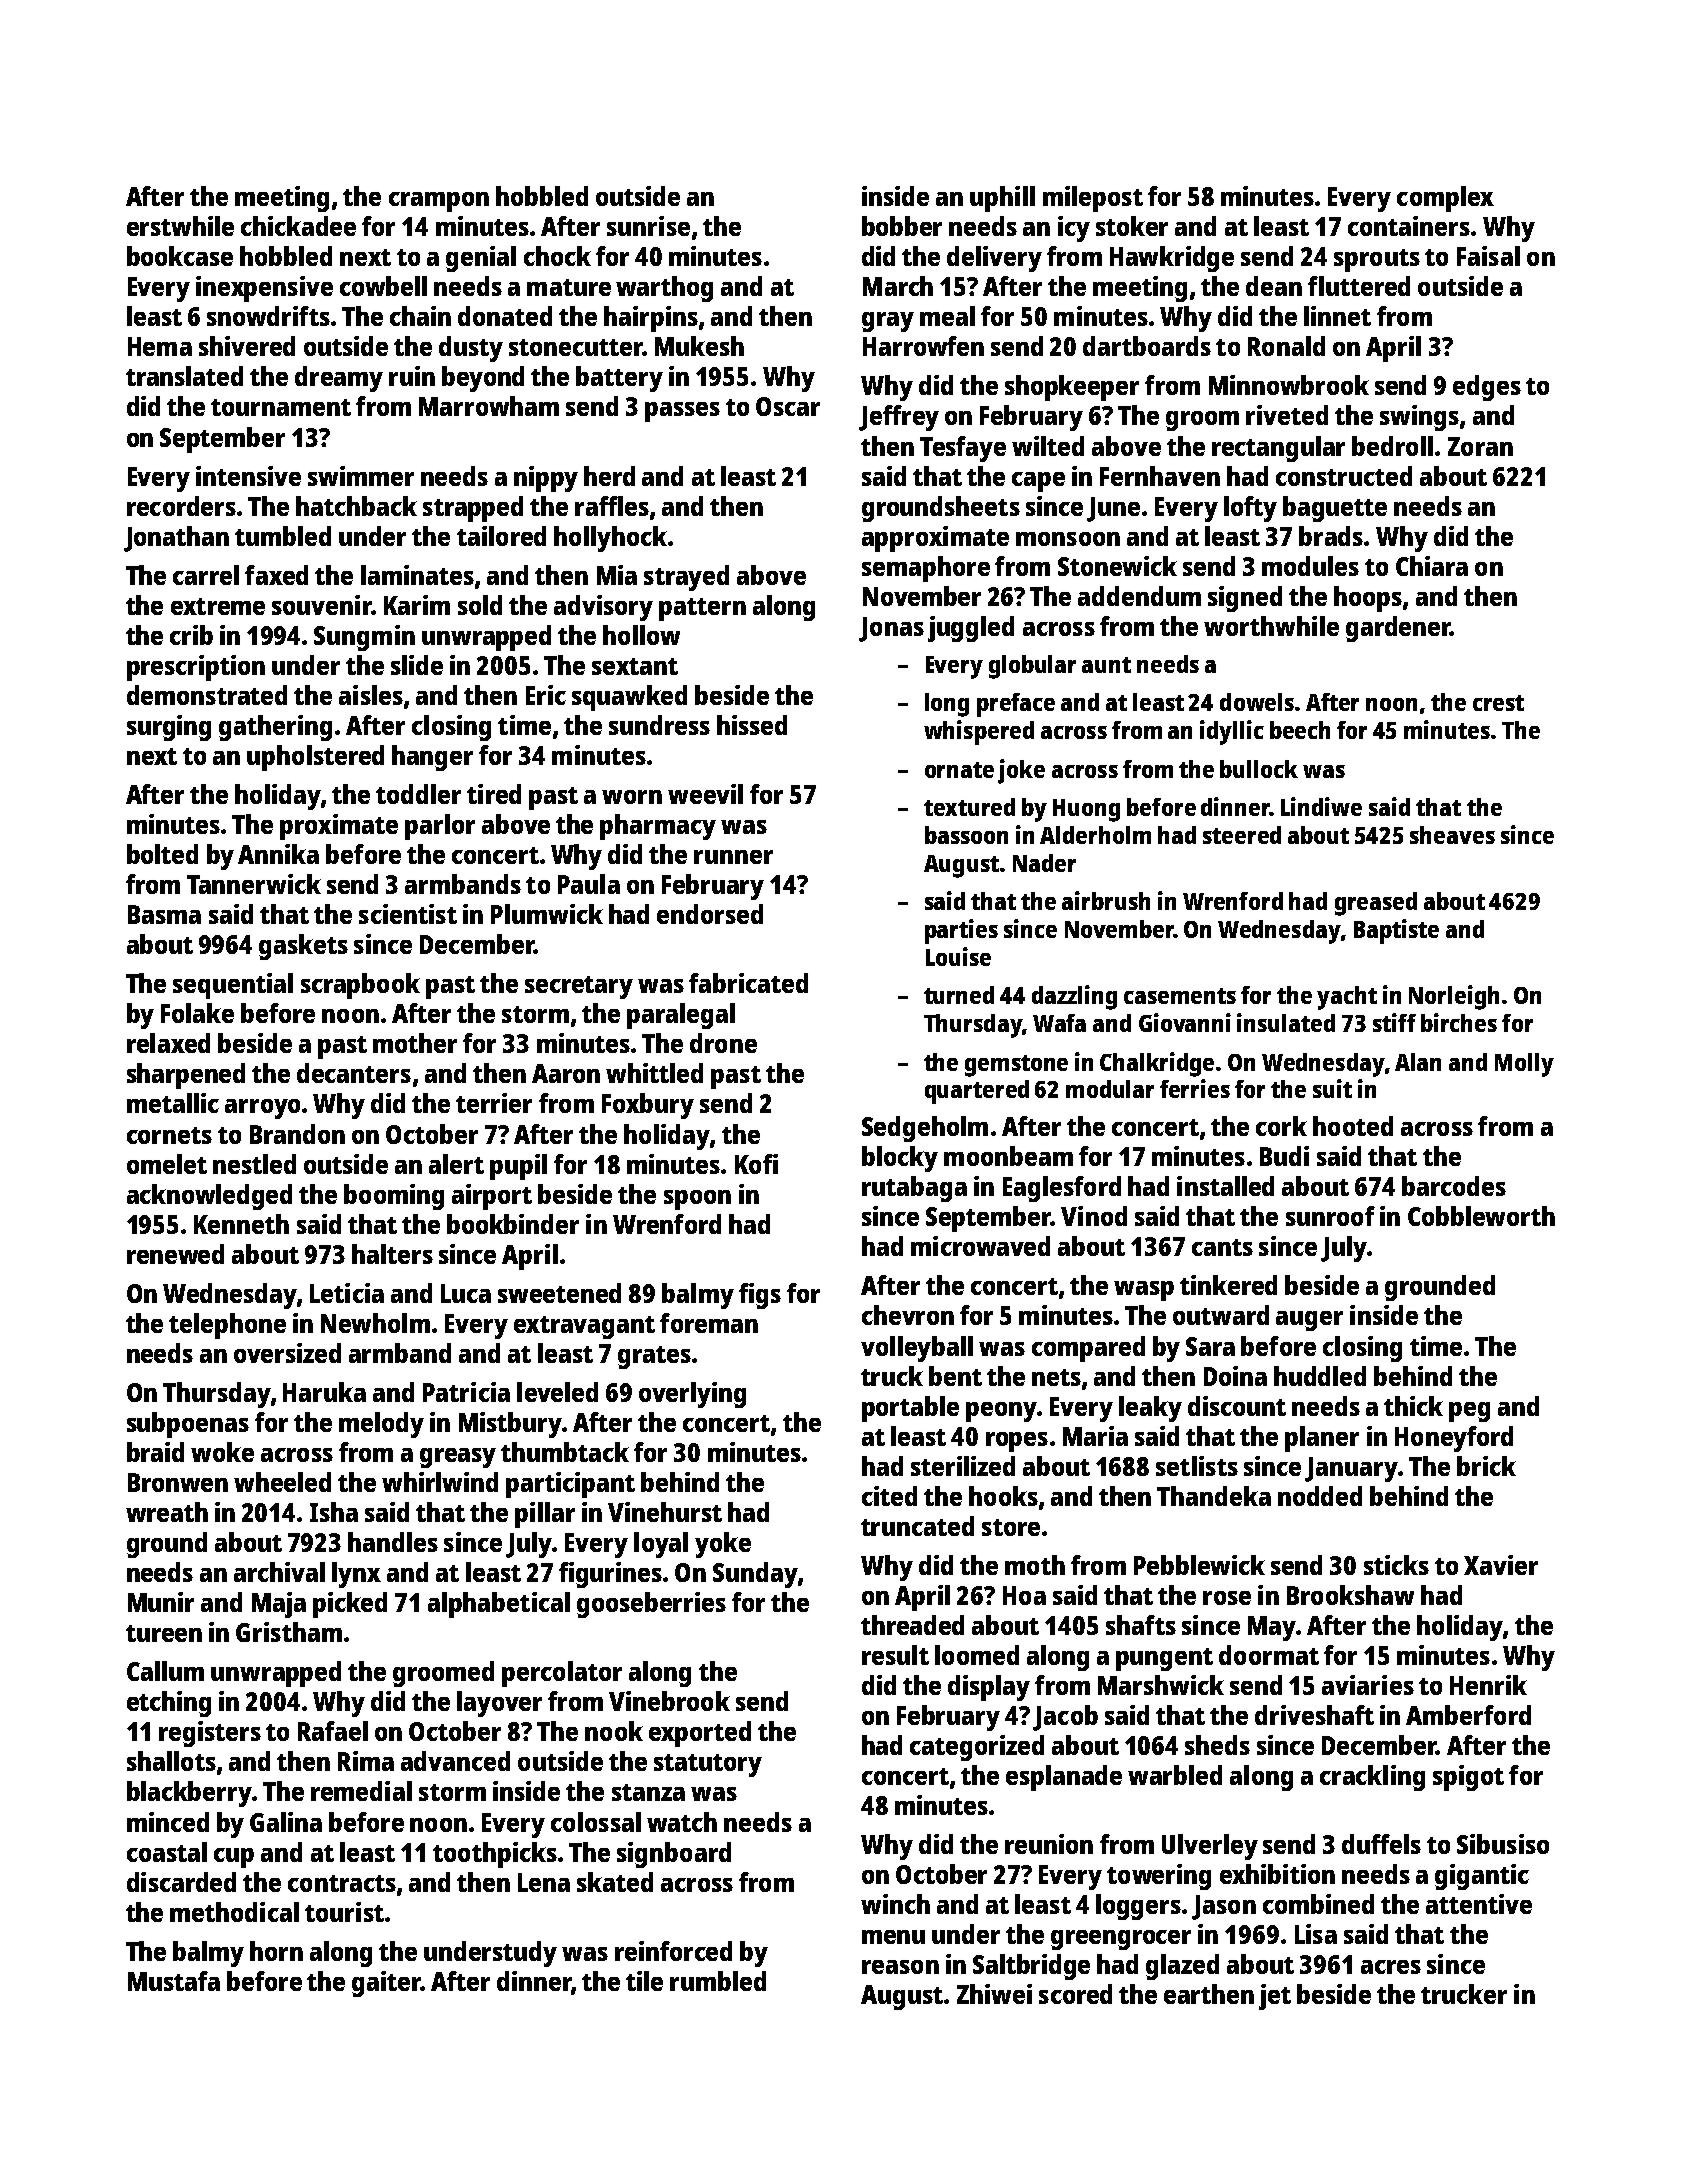 The image size is (1683, 2178). What do you see at coordinates (723, 1043) in the image?
I see `drone` at bounding box center [723, 1043].
